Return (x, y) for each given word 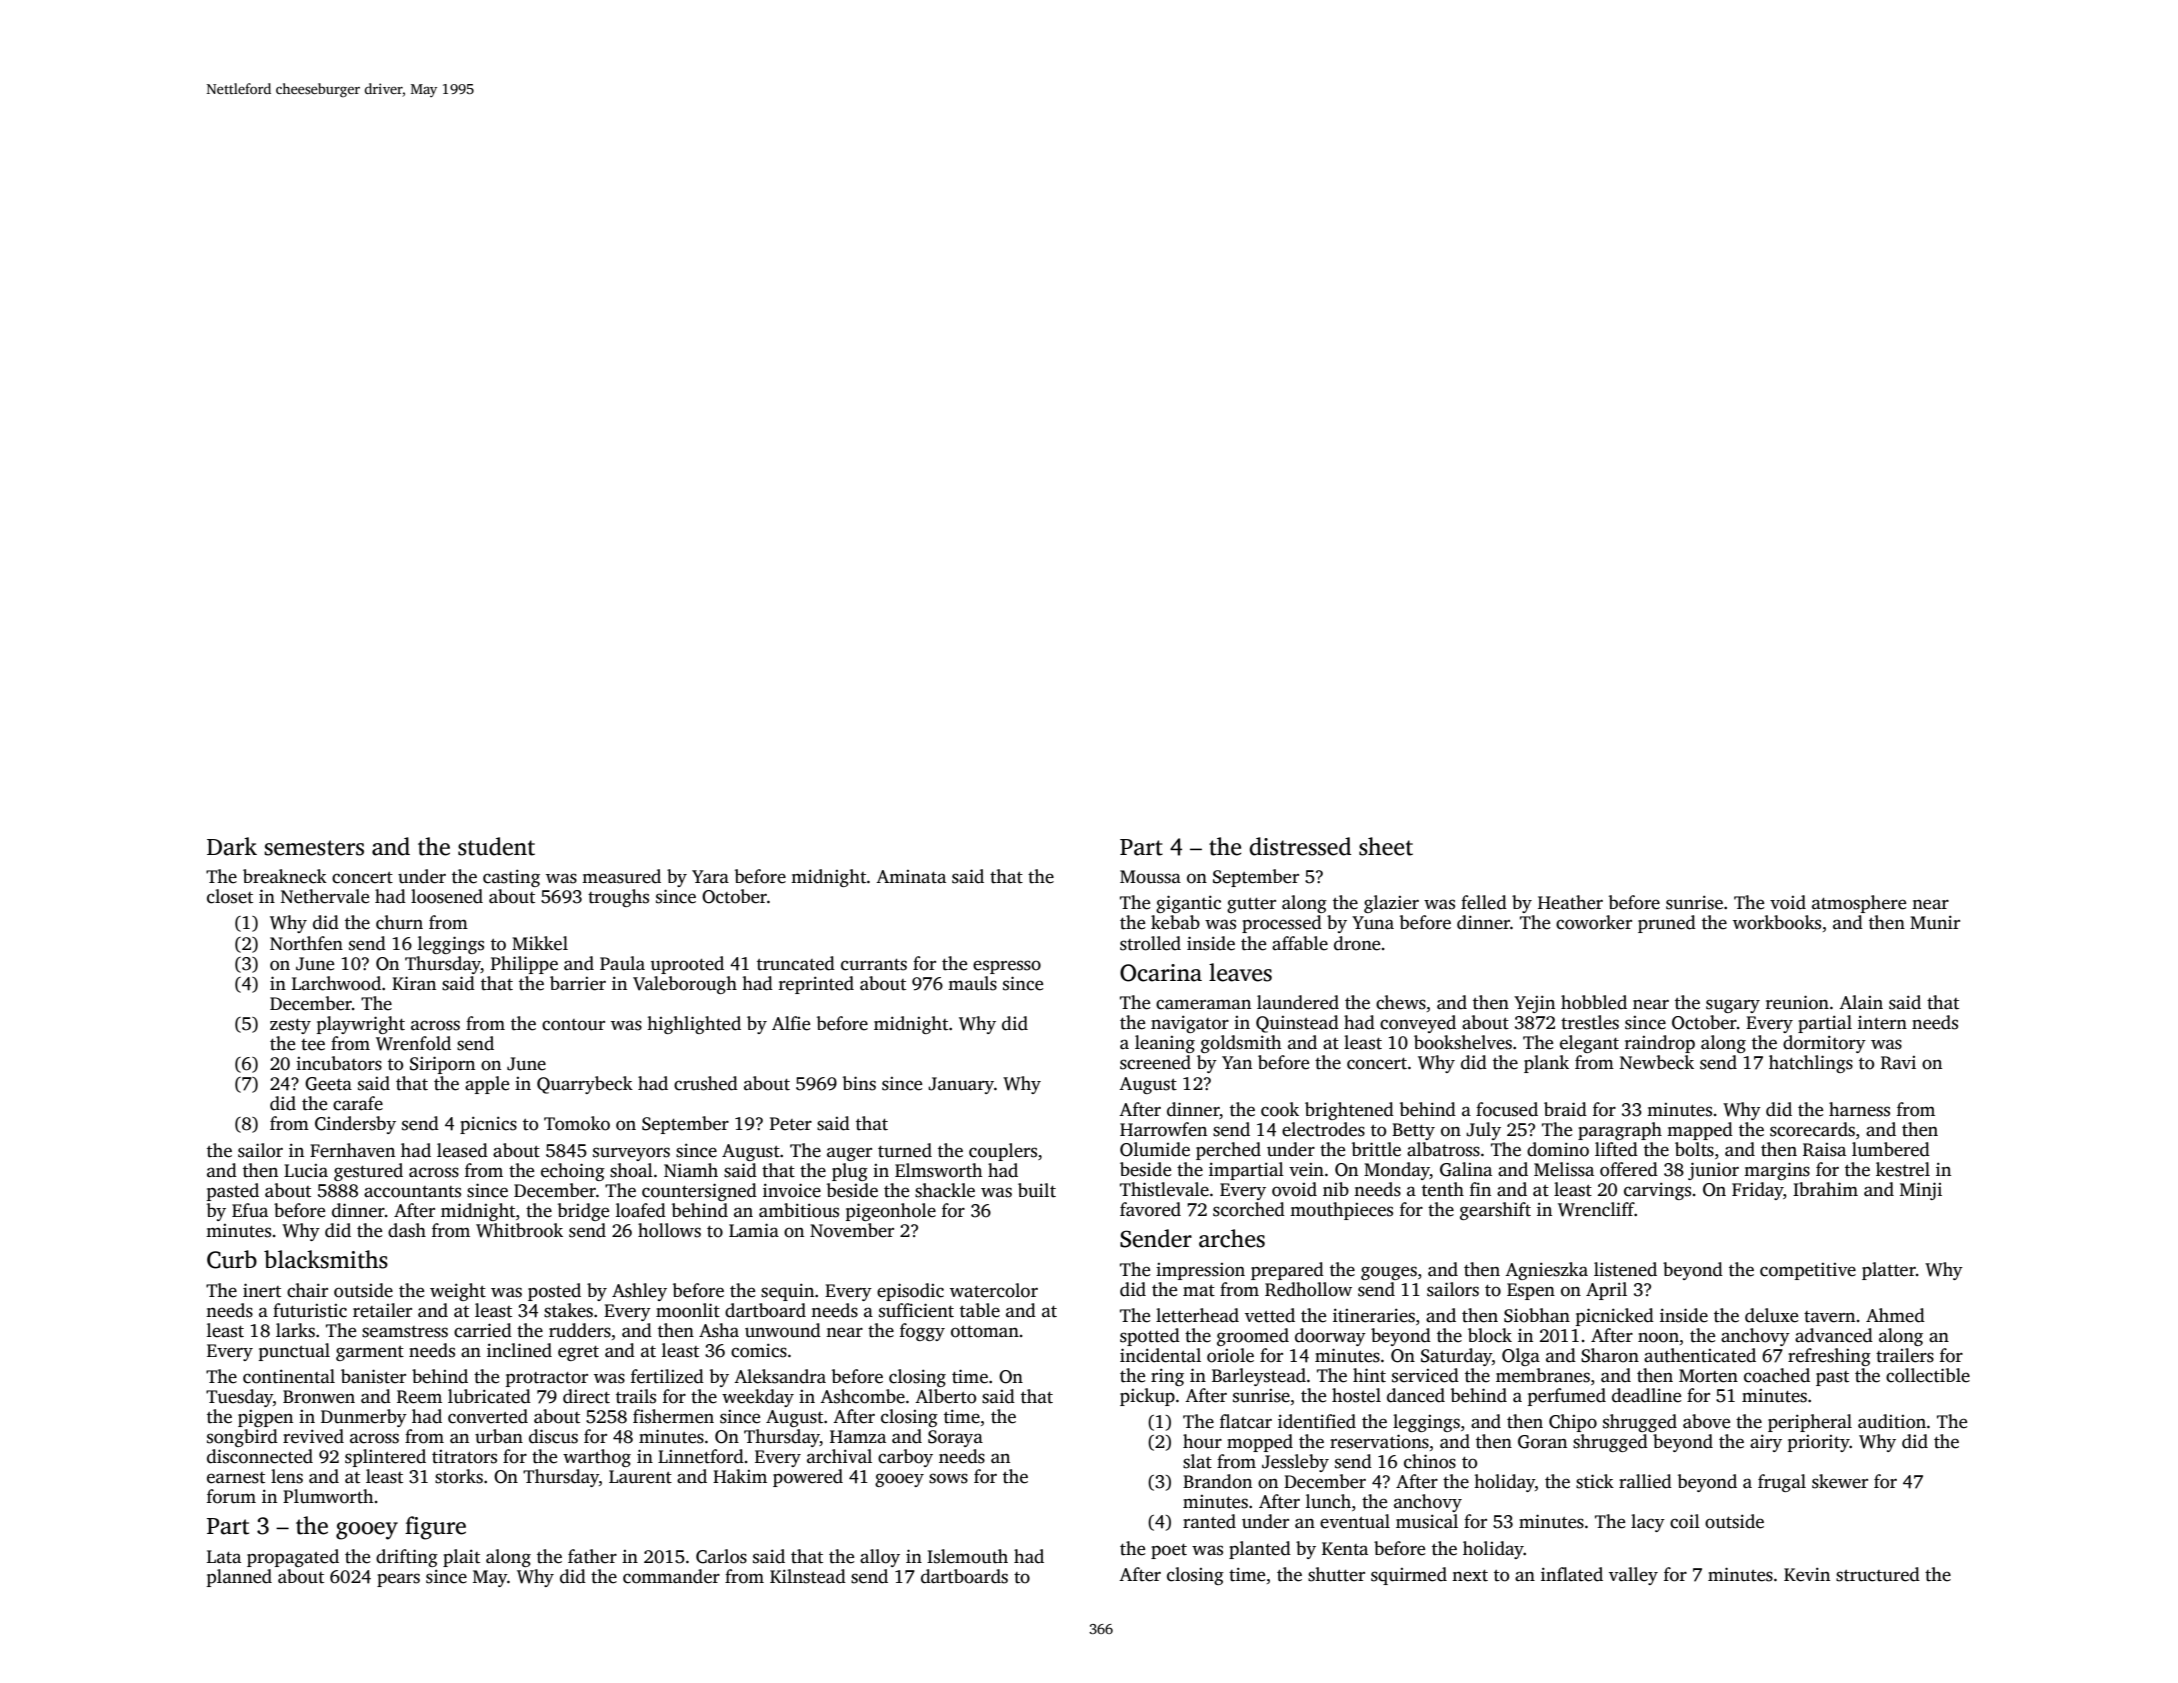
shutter (1336, 1574)
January (961, 1085)
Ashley (639, 1292)
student (496, 846)
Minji (1921, 1191)
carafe (358, 1103)
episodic (910, 1292)
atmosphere (1859, 904)
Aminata (911, 877)
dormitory (1824, 1044)
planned (239, 1578)
